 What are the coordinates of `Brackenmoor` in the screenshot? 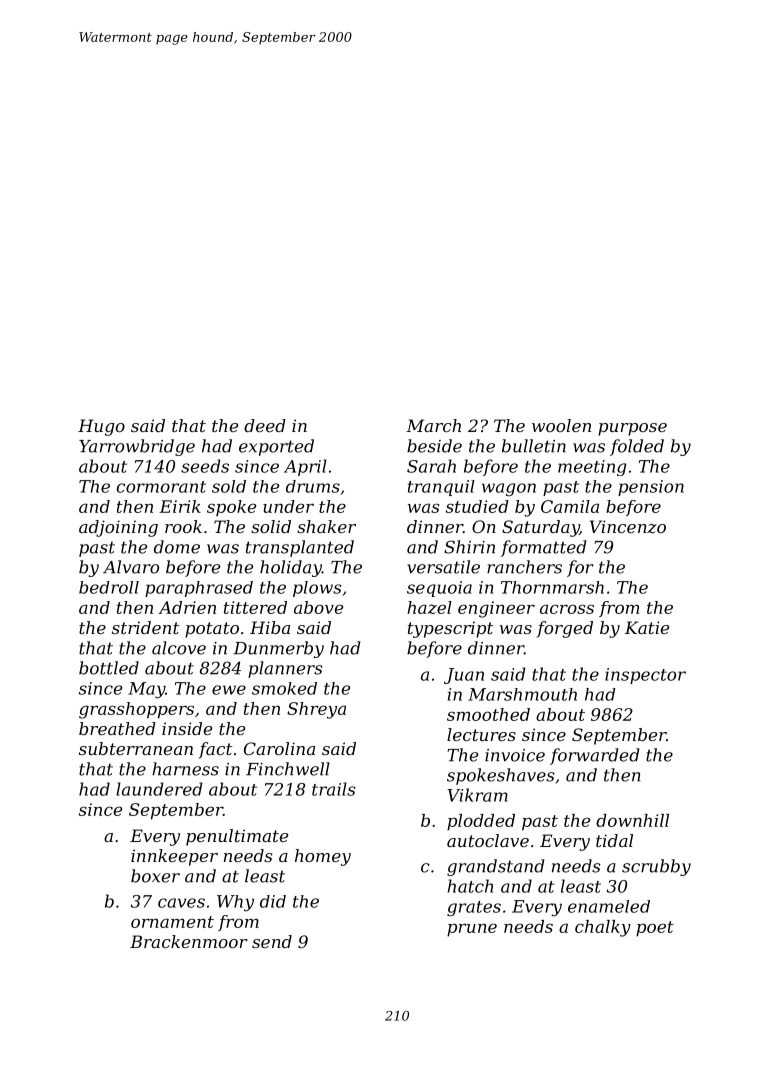 It's located at (189, 941).
